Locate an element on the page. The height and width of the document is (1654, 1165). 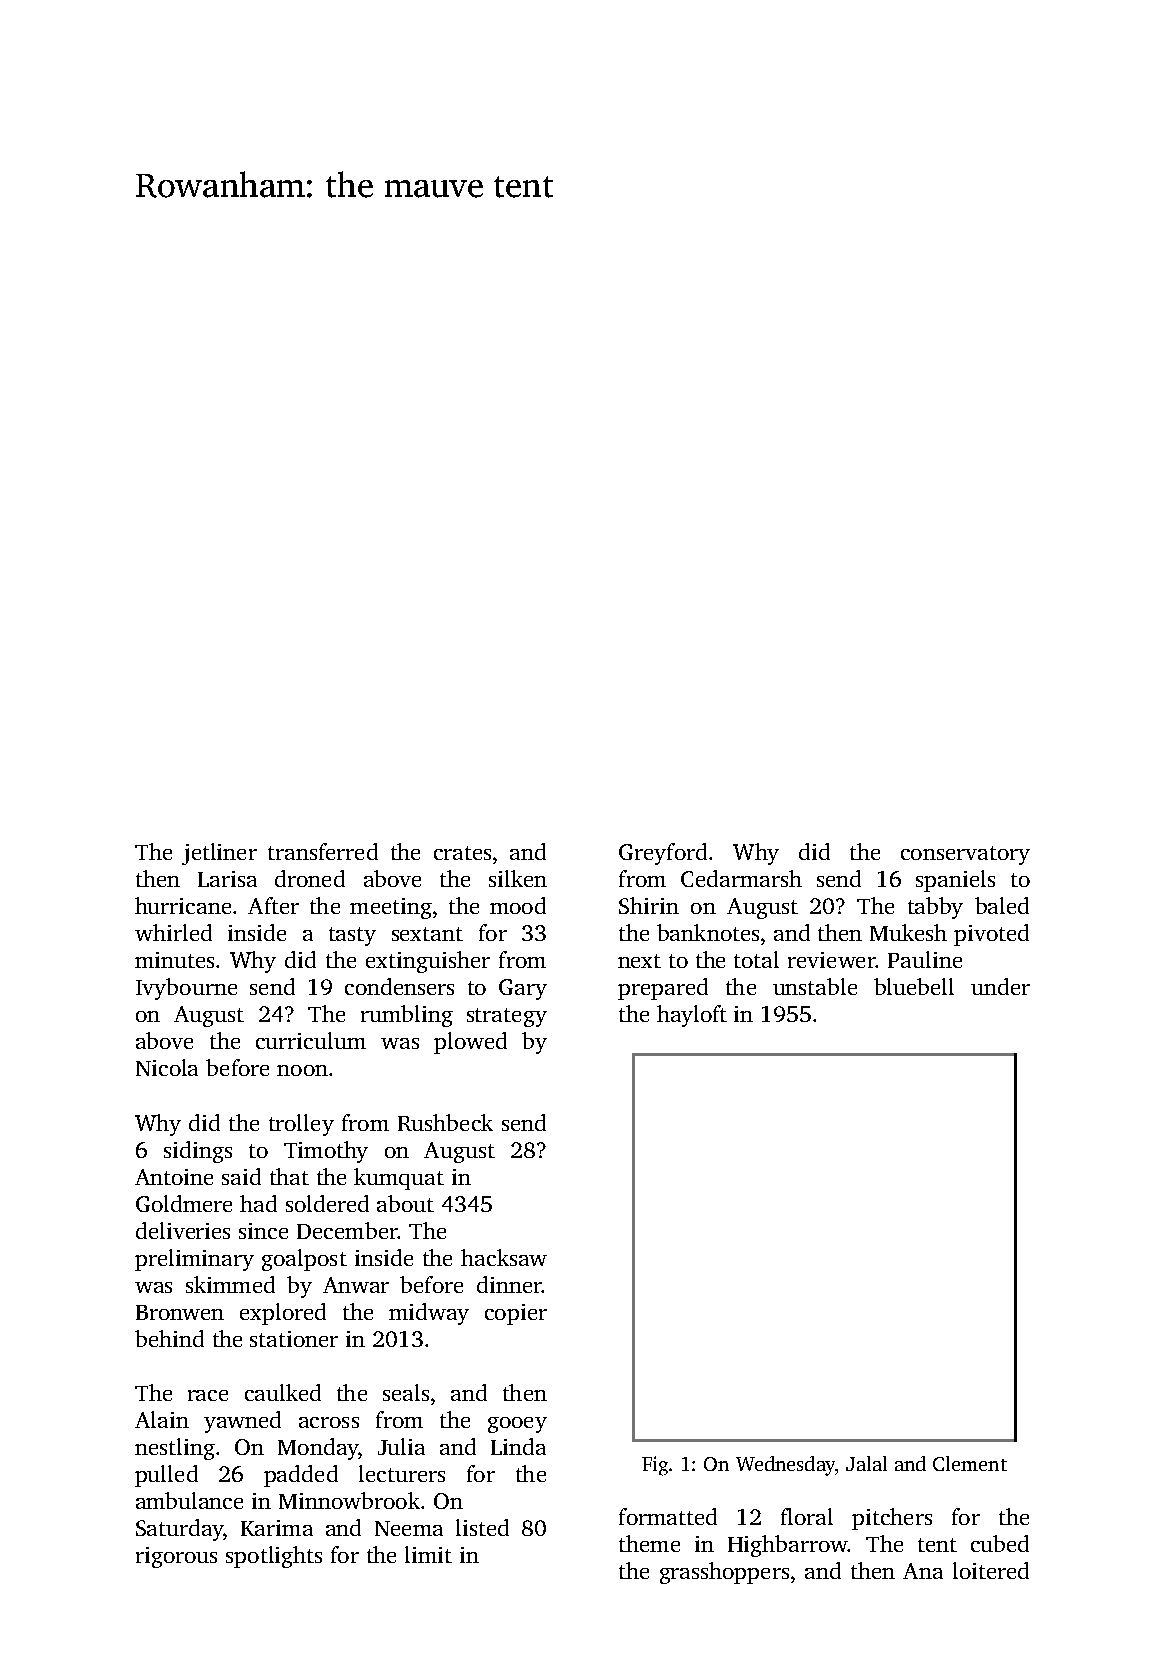
explored is located at coordinates (283, 1314).
